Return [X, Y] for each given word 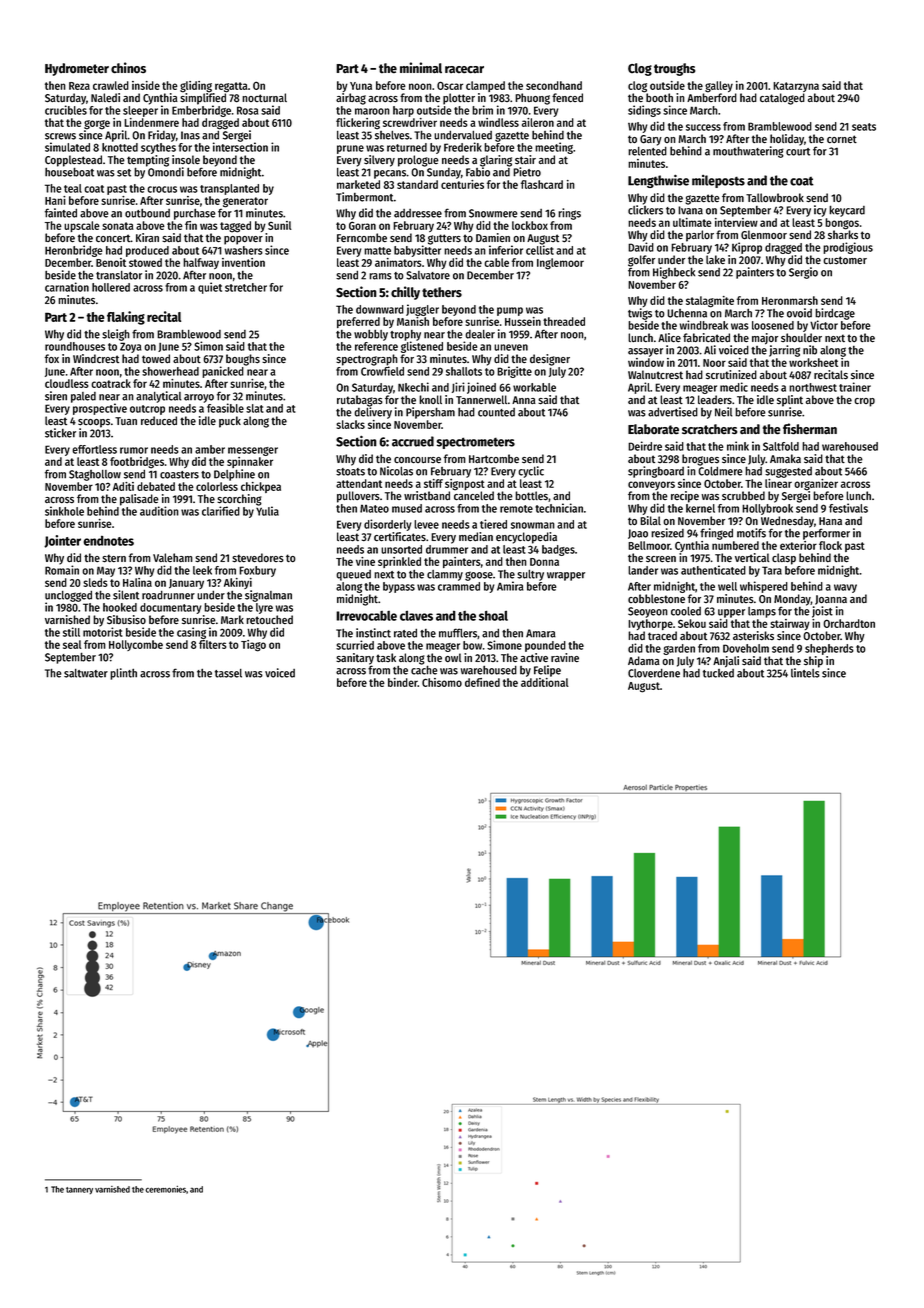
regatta [231, 87]
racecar [464, 70]
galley [719, 87]
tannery [79, 1191]
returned [407, 147]
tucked [718, 673]
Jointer [62, 541]
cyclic [531, 472]
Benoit [111, 262]
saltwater [86, 673]
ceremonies [165, 1189]
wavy [845, 588]
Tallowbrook [775, 197]
